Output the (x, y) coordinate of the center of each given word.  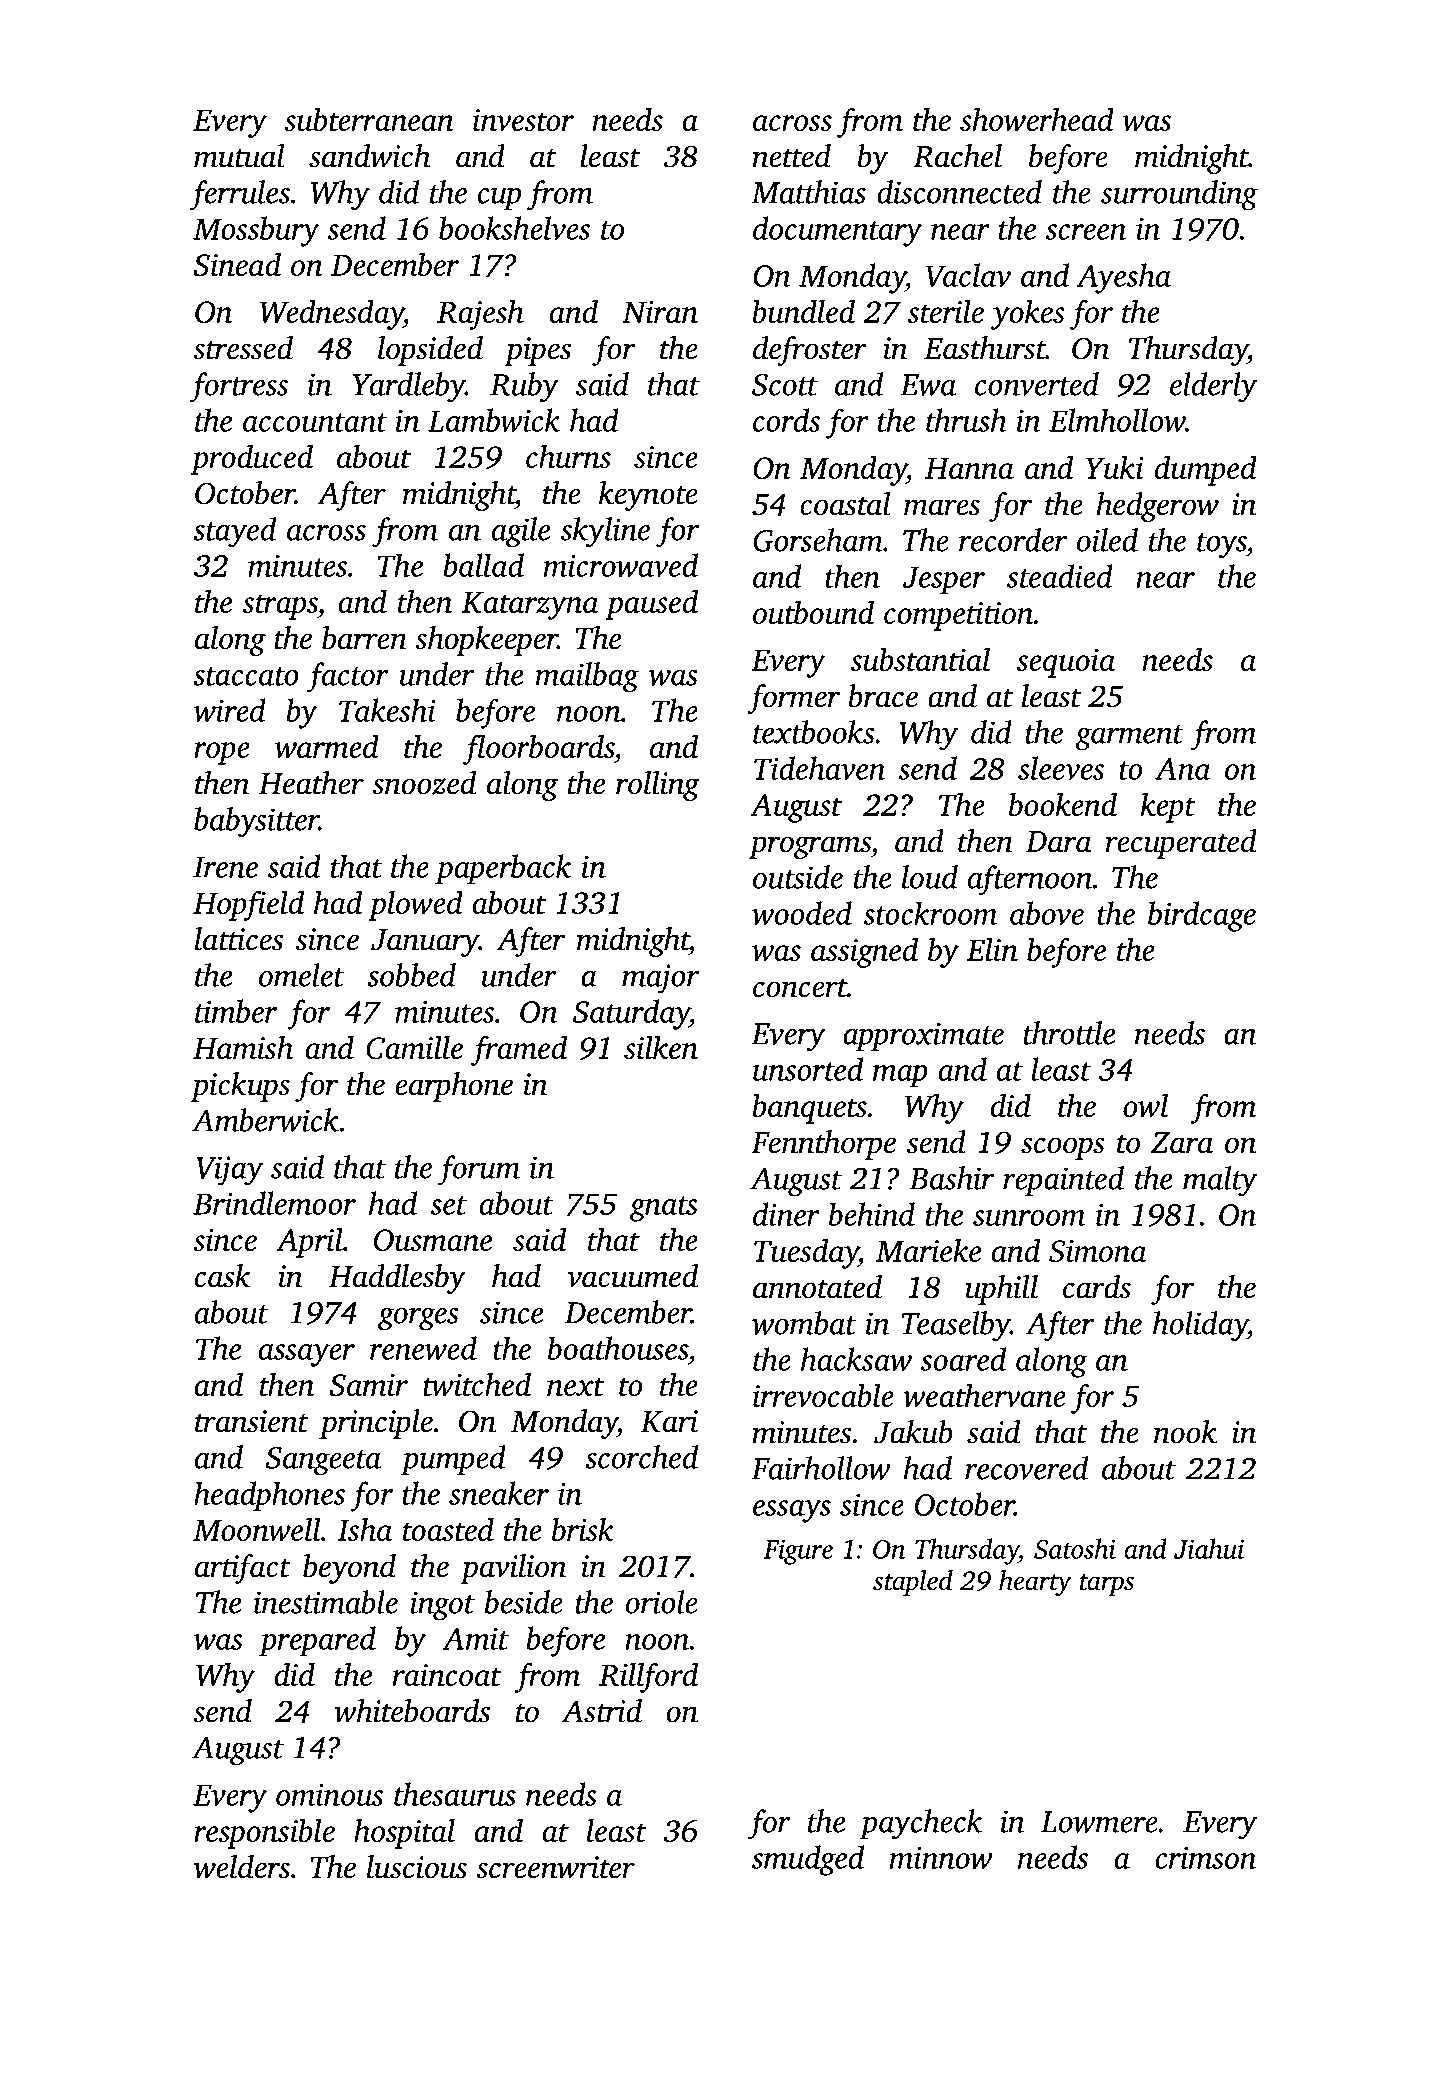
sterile (946, 311)
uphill (1002, 1290)
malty (1220, 1181)
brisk (583, 1529)
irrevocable (823, 1395)
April (309, 1242)
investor (523, 120)
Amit (475, 1639)
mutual (239, 156)
